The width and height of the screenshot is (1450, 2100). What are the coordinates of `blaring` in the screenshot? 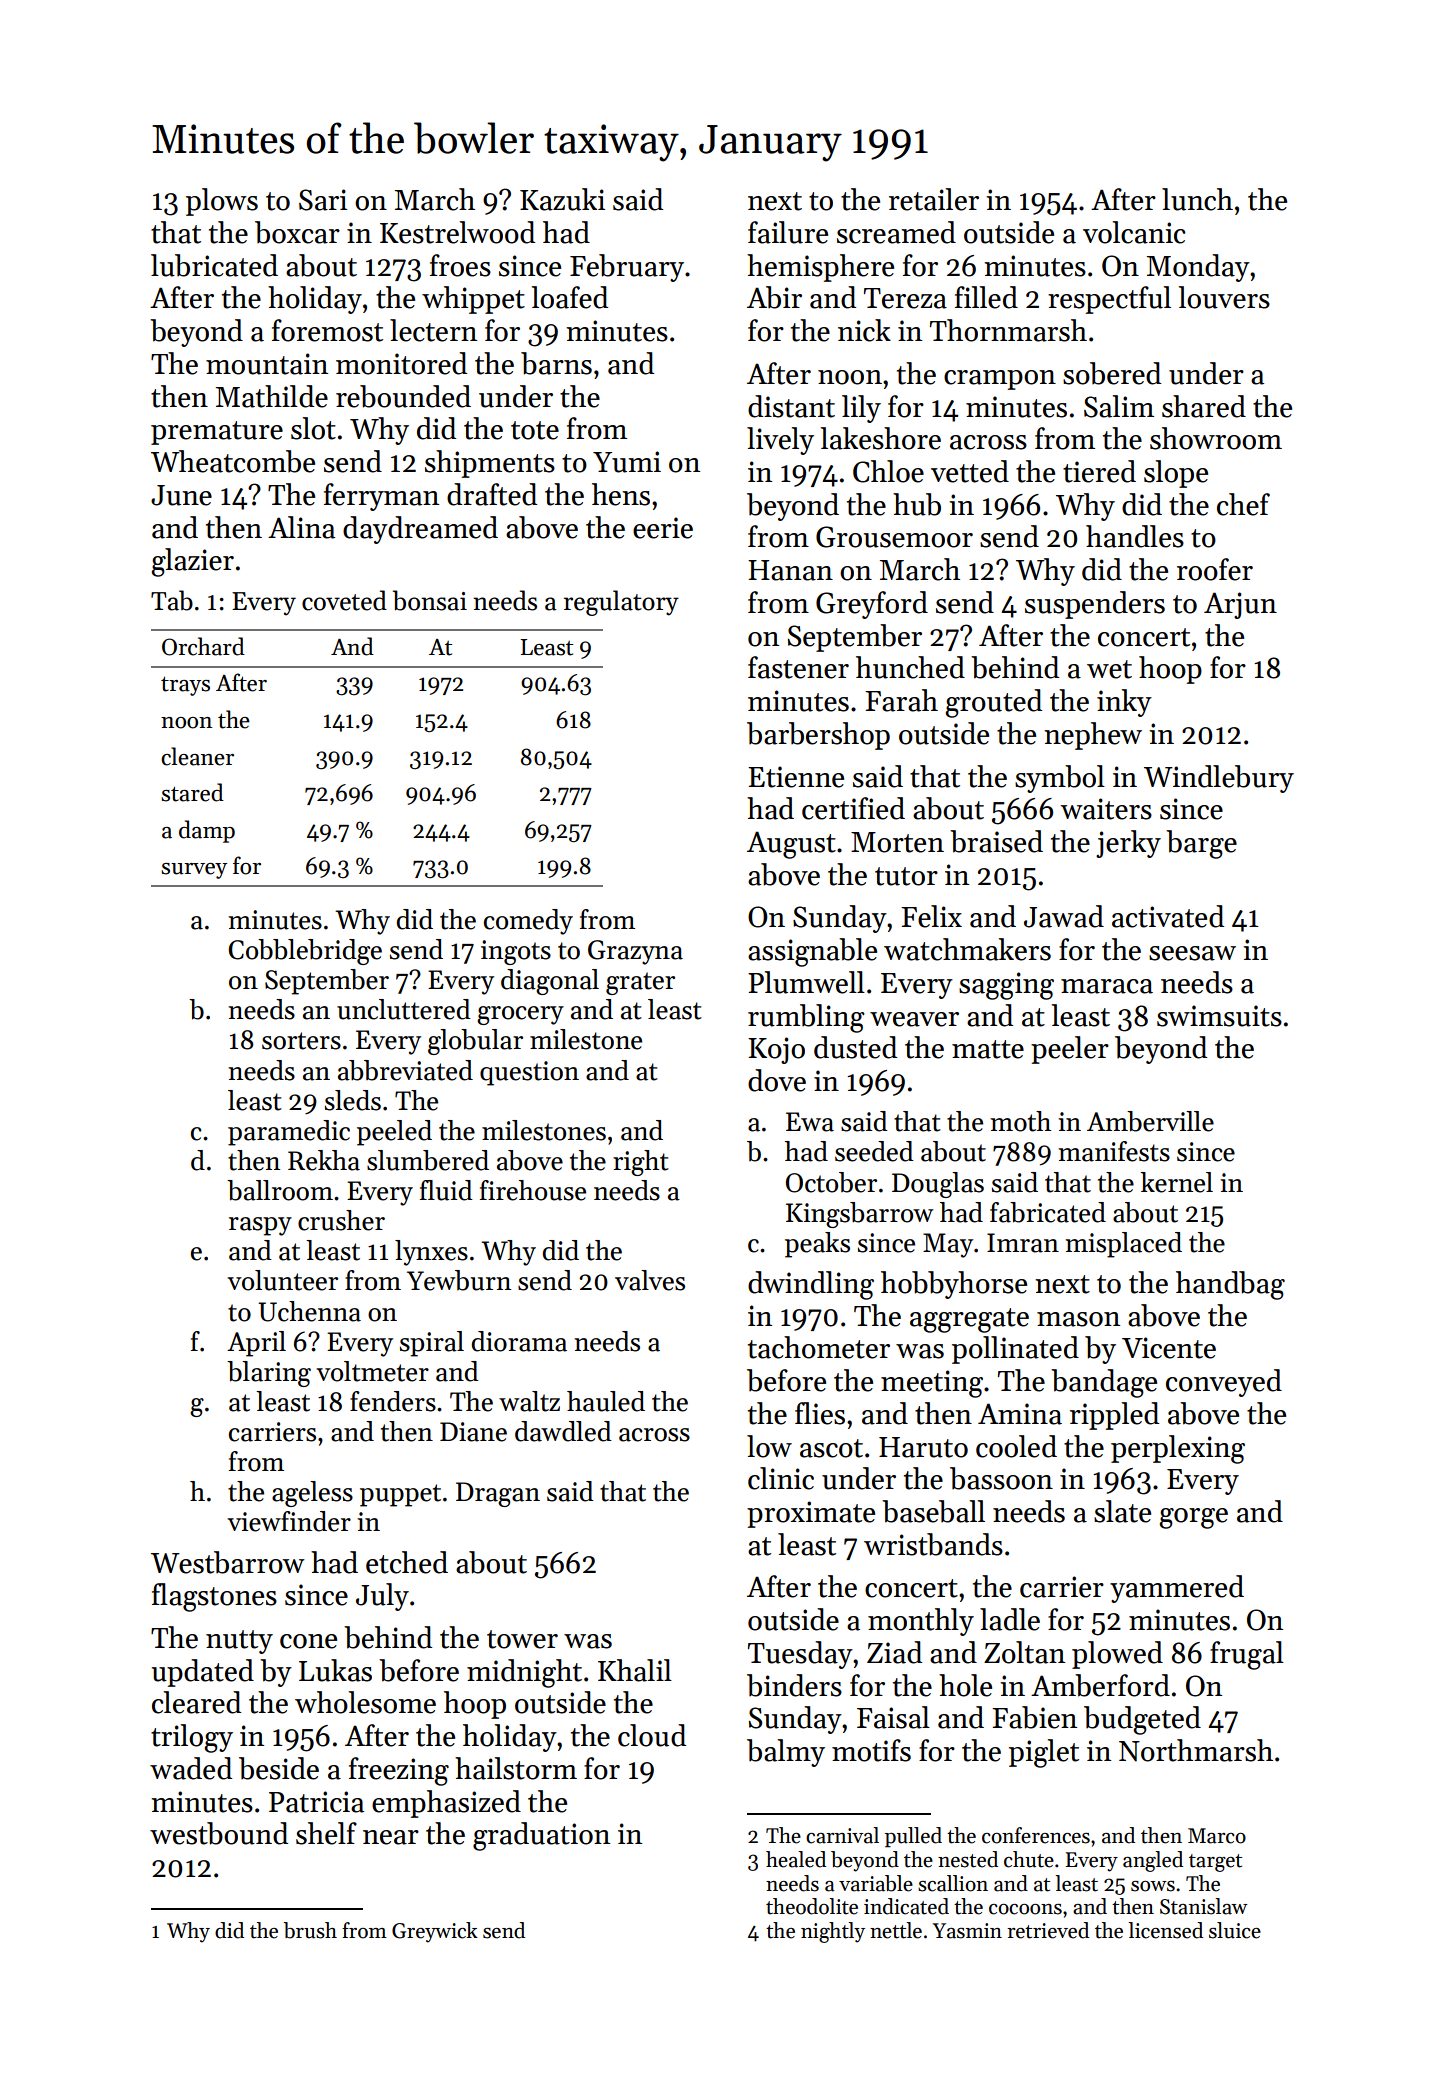 It's located at (269, 1374).
